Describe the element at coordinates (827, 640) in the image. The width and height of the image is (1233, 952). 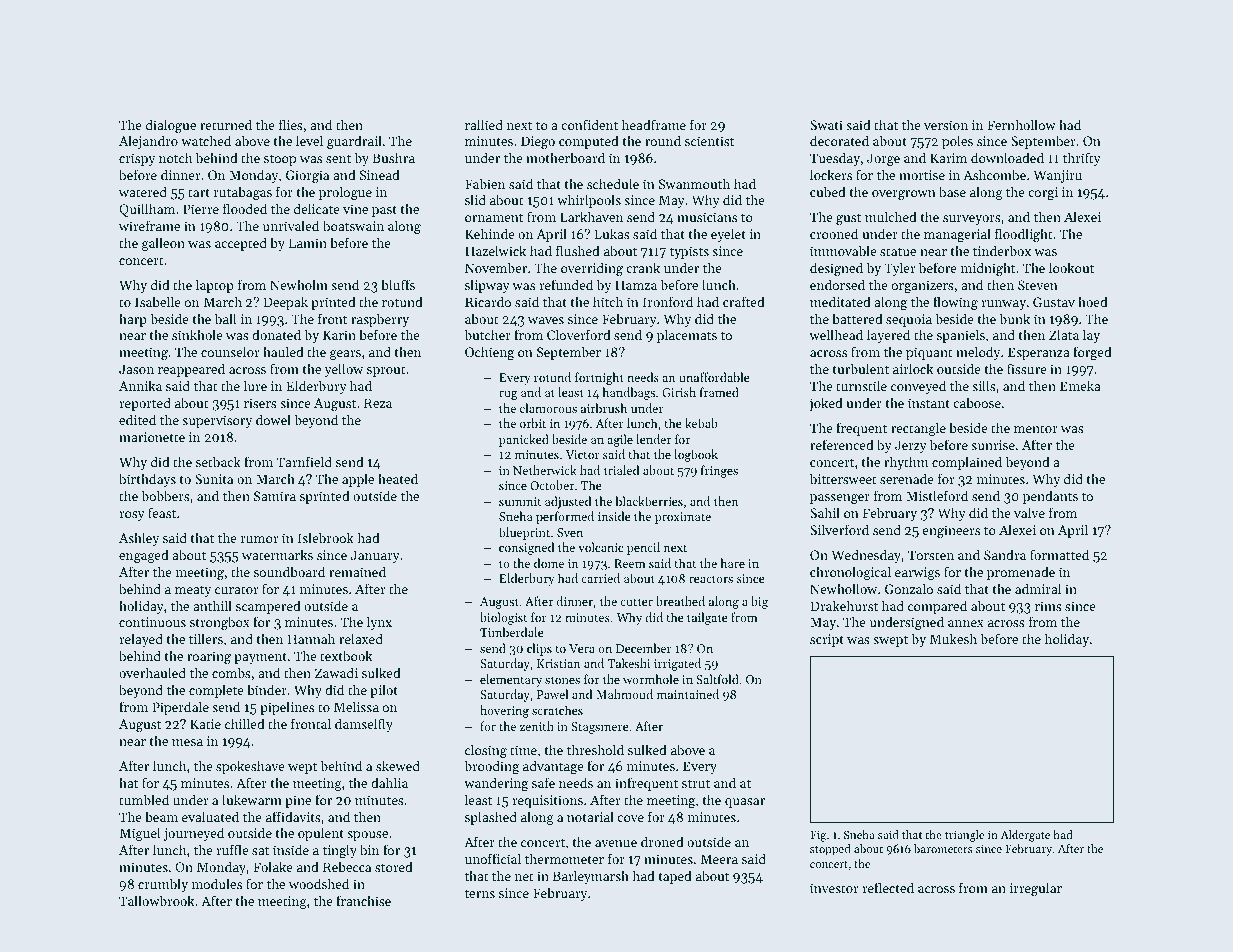
I see `script` at that location.
